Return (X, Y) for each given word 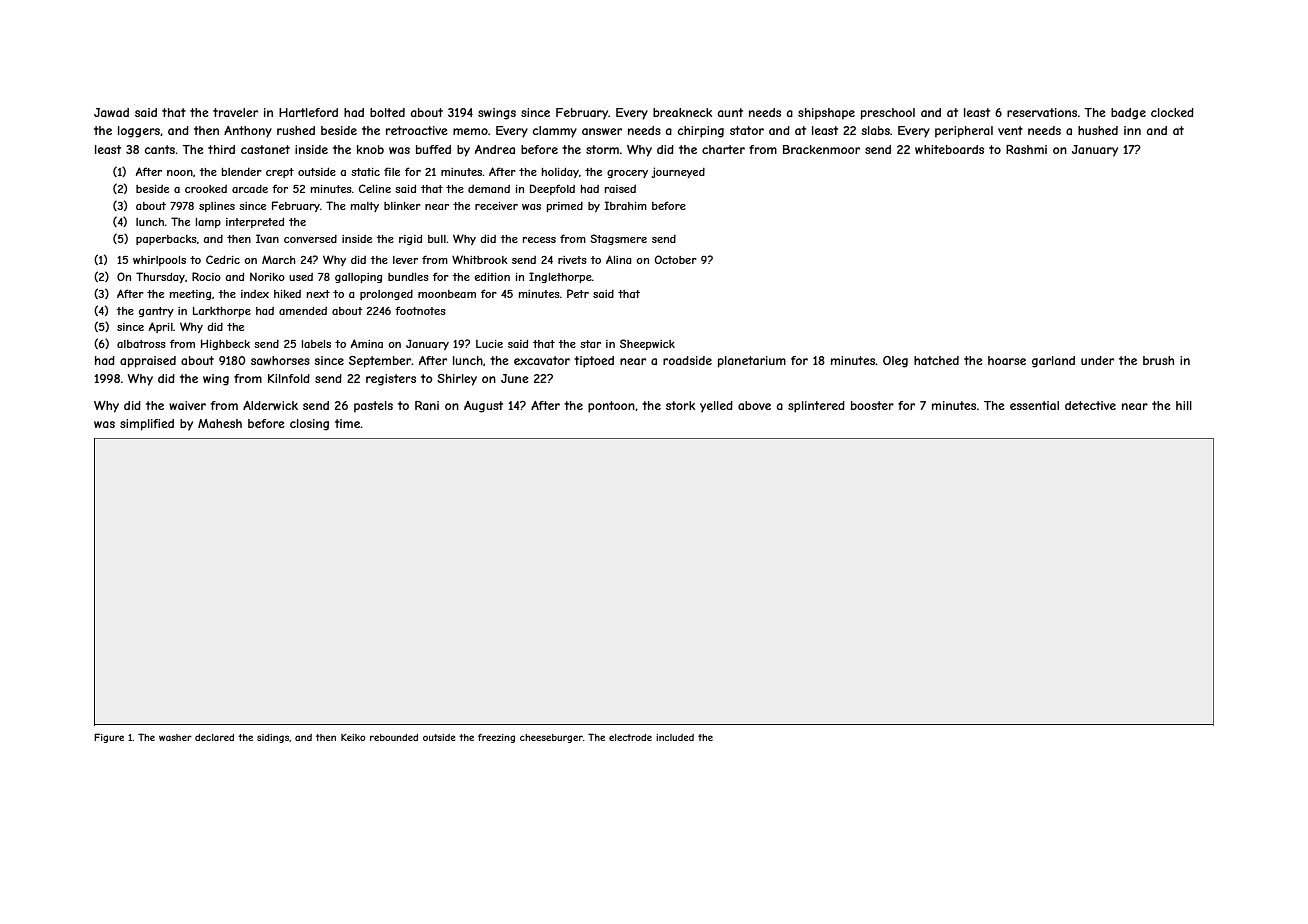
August (483, 407)
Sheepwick (647, 344)
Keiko (353, 737)
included (675, 737)
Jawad (111, 112)
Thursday (160, 277)
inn (1132, 130)
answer (602, 131)
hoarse (1007, 360)
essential (1034, 405)
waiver (187, 405)
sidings (273, 738)
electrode (630, 737)
